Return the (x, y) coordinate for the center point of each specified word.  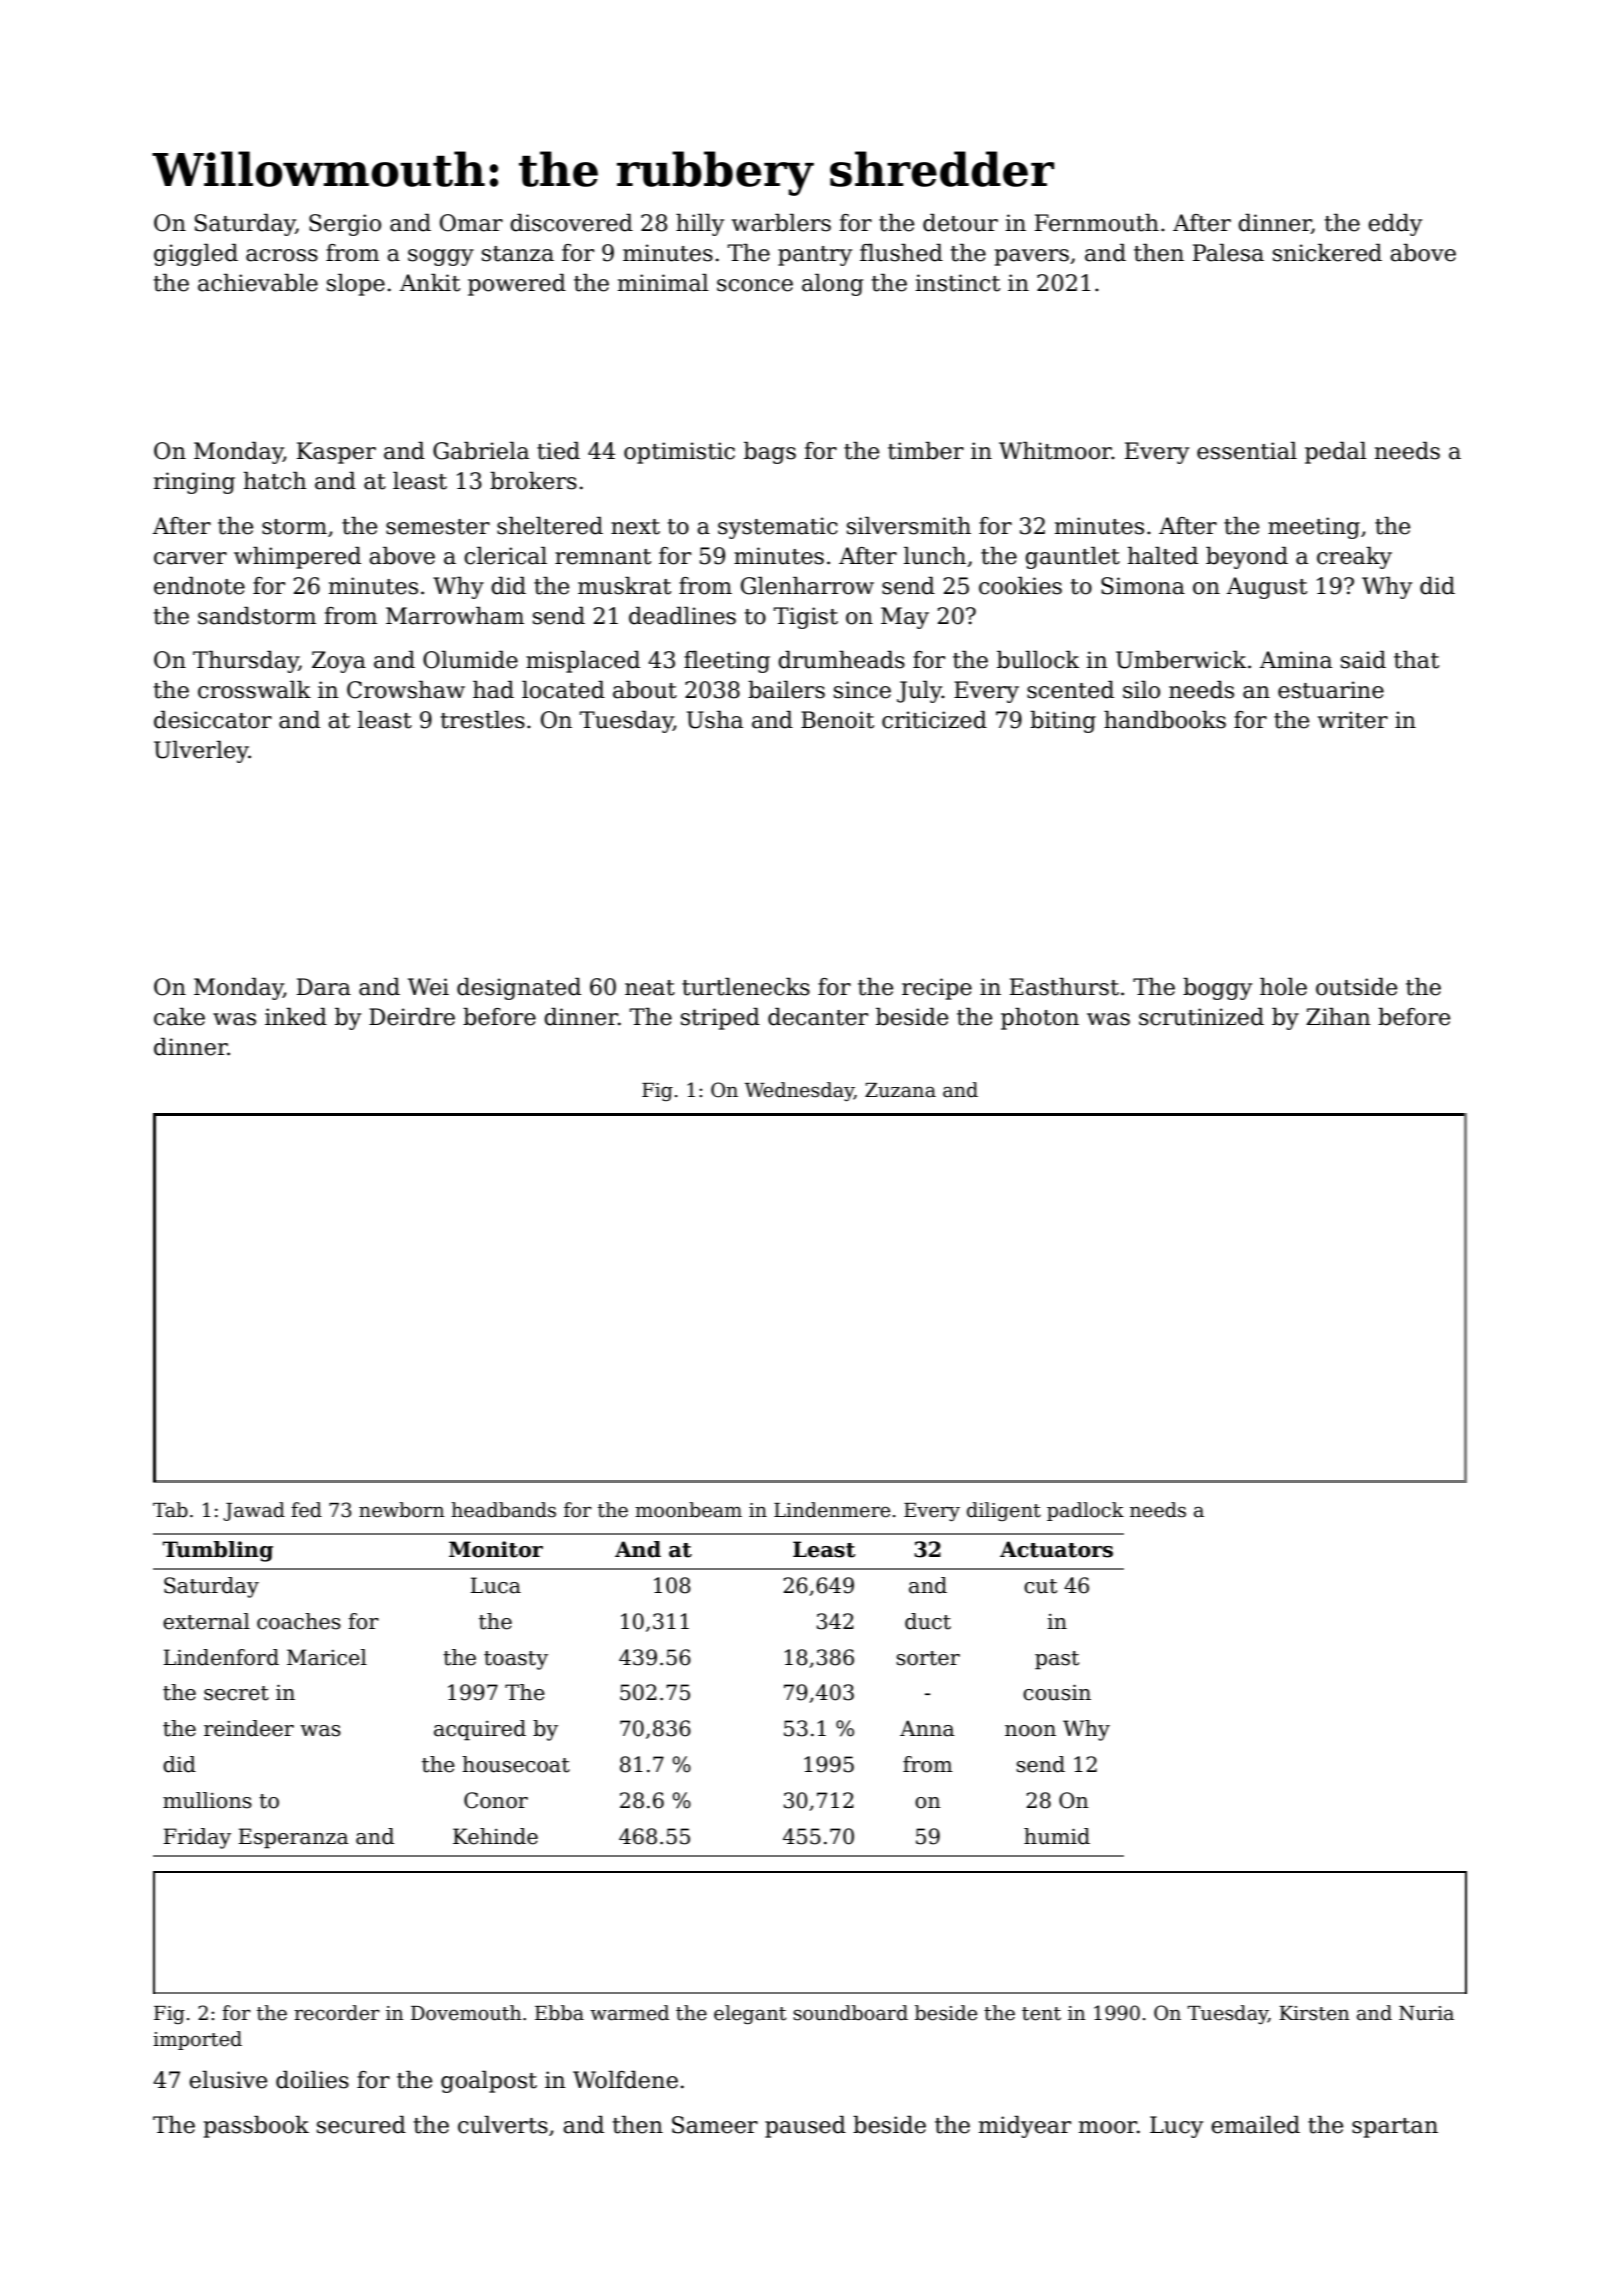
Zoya (339, 662)
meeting (1314, 528)
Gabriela (481, 451)
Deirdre (412, 1017)
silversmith (909, 526)
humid (1057, 1836)
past (1057, 1660)
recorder (337, 2013)
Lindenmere (832, 1510)
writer (1353, 720)
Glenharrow (807, 586)
